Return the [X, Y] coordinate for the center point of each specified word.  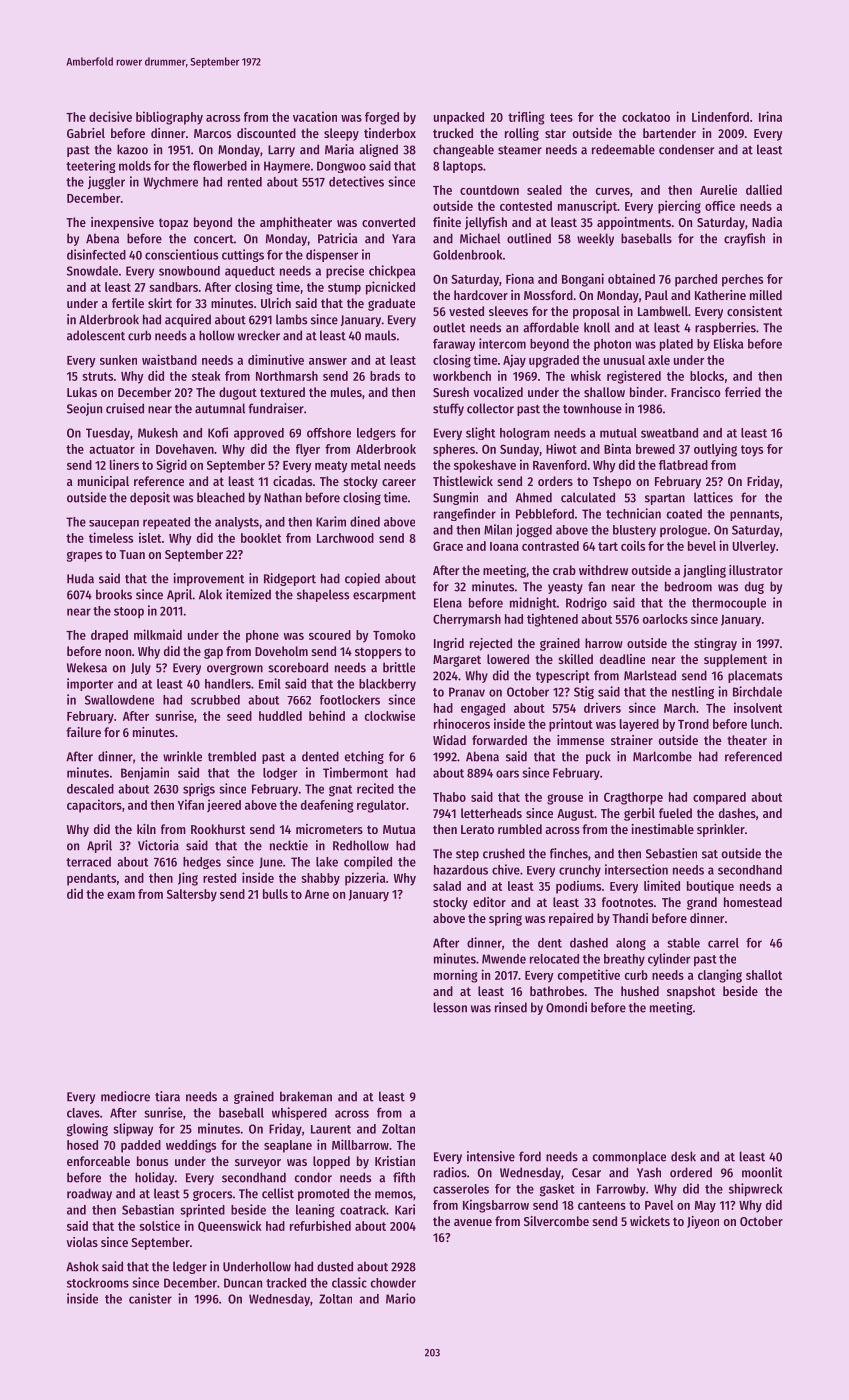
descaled [90, 789]
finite [447, 222]
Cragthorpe [633, 798]
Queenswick [230, 1226]
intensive [491, 1156]
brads [385, 376]
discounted [266, 133]
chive [506, 869]
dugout [238, 393]
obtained [631, 278]
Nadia [767, 222]
